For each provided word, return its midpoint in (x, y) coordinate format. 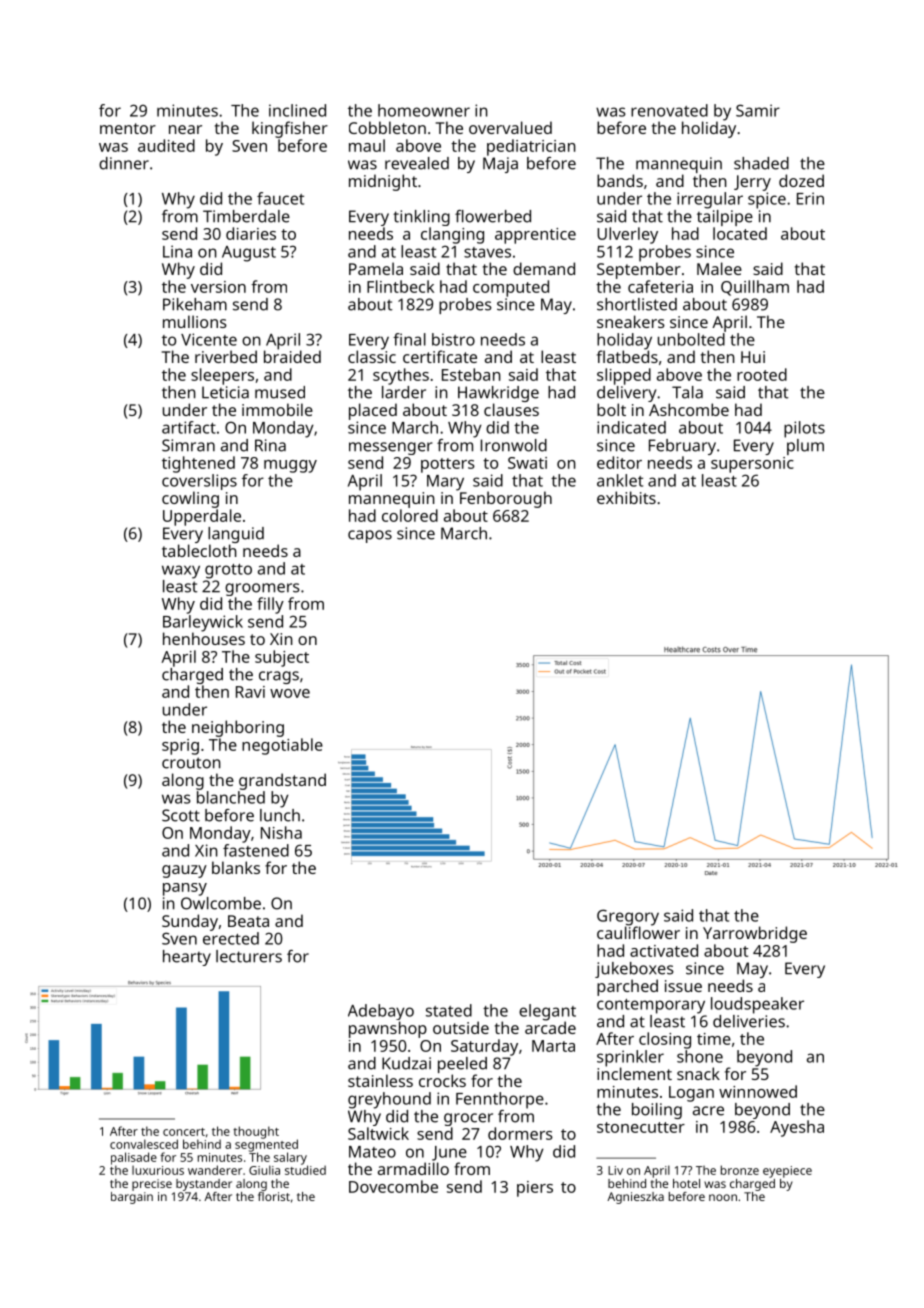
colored (410, 515)
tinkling (421, 218)
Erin (810, 198)
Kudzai (406, 1063)
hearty (187, 958)
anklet (620, 480)
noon (723, 1197)
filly (270, 605)
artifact (189, 427)
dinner (124, 163)
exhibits (626, 497)
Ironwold (514, 445)
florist (274, 1196)
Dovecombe (393, 1186)
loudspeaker (757, 1005)
